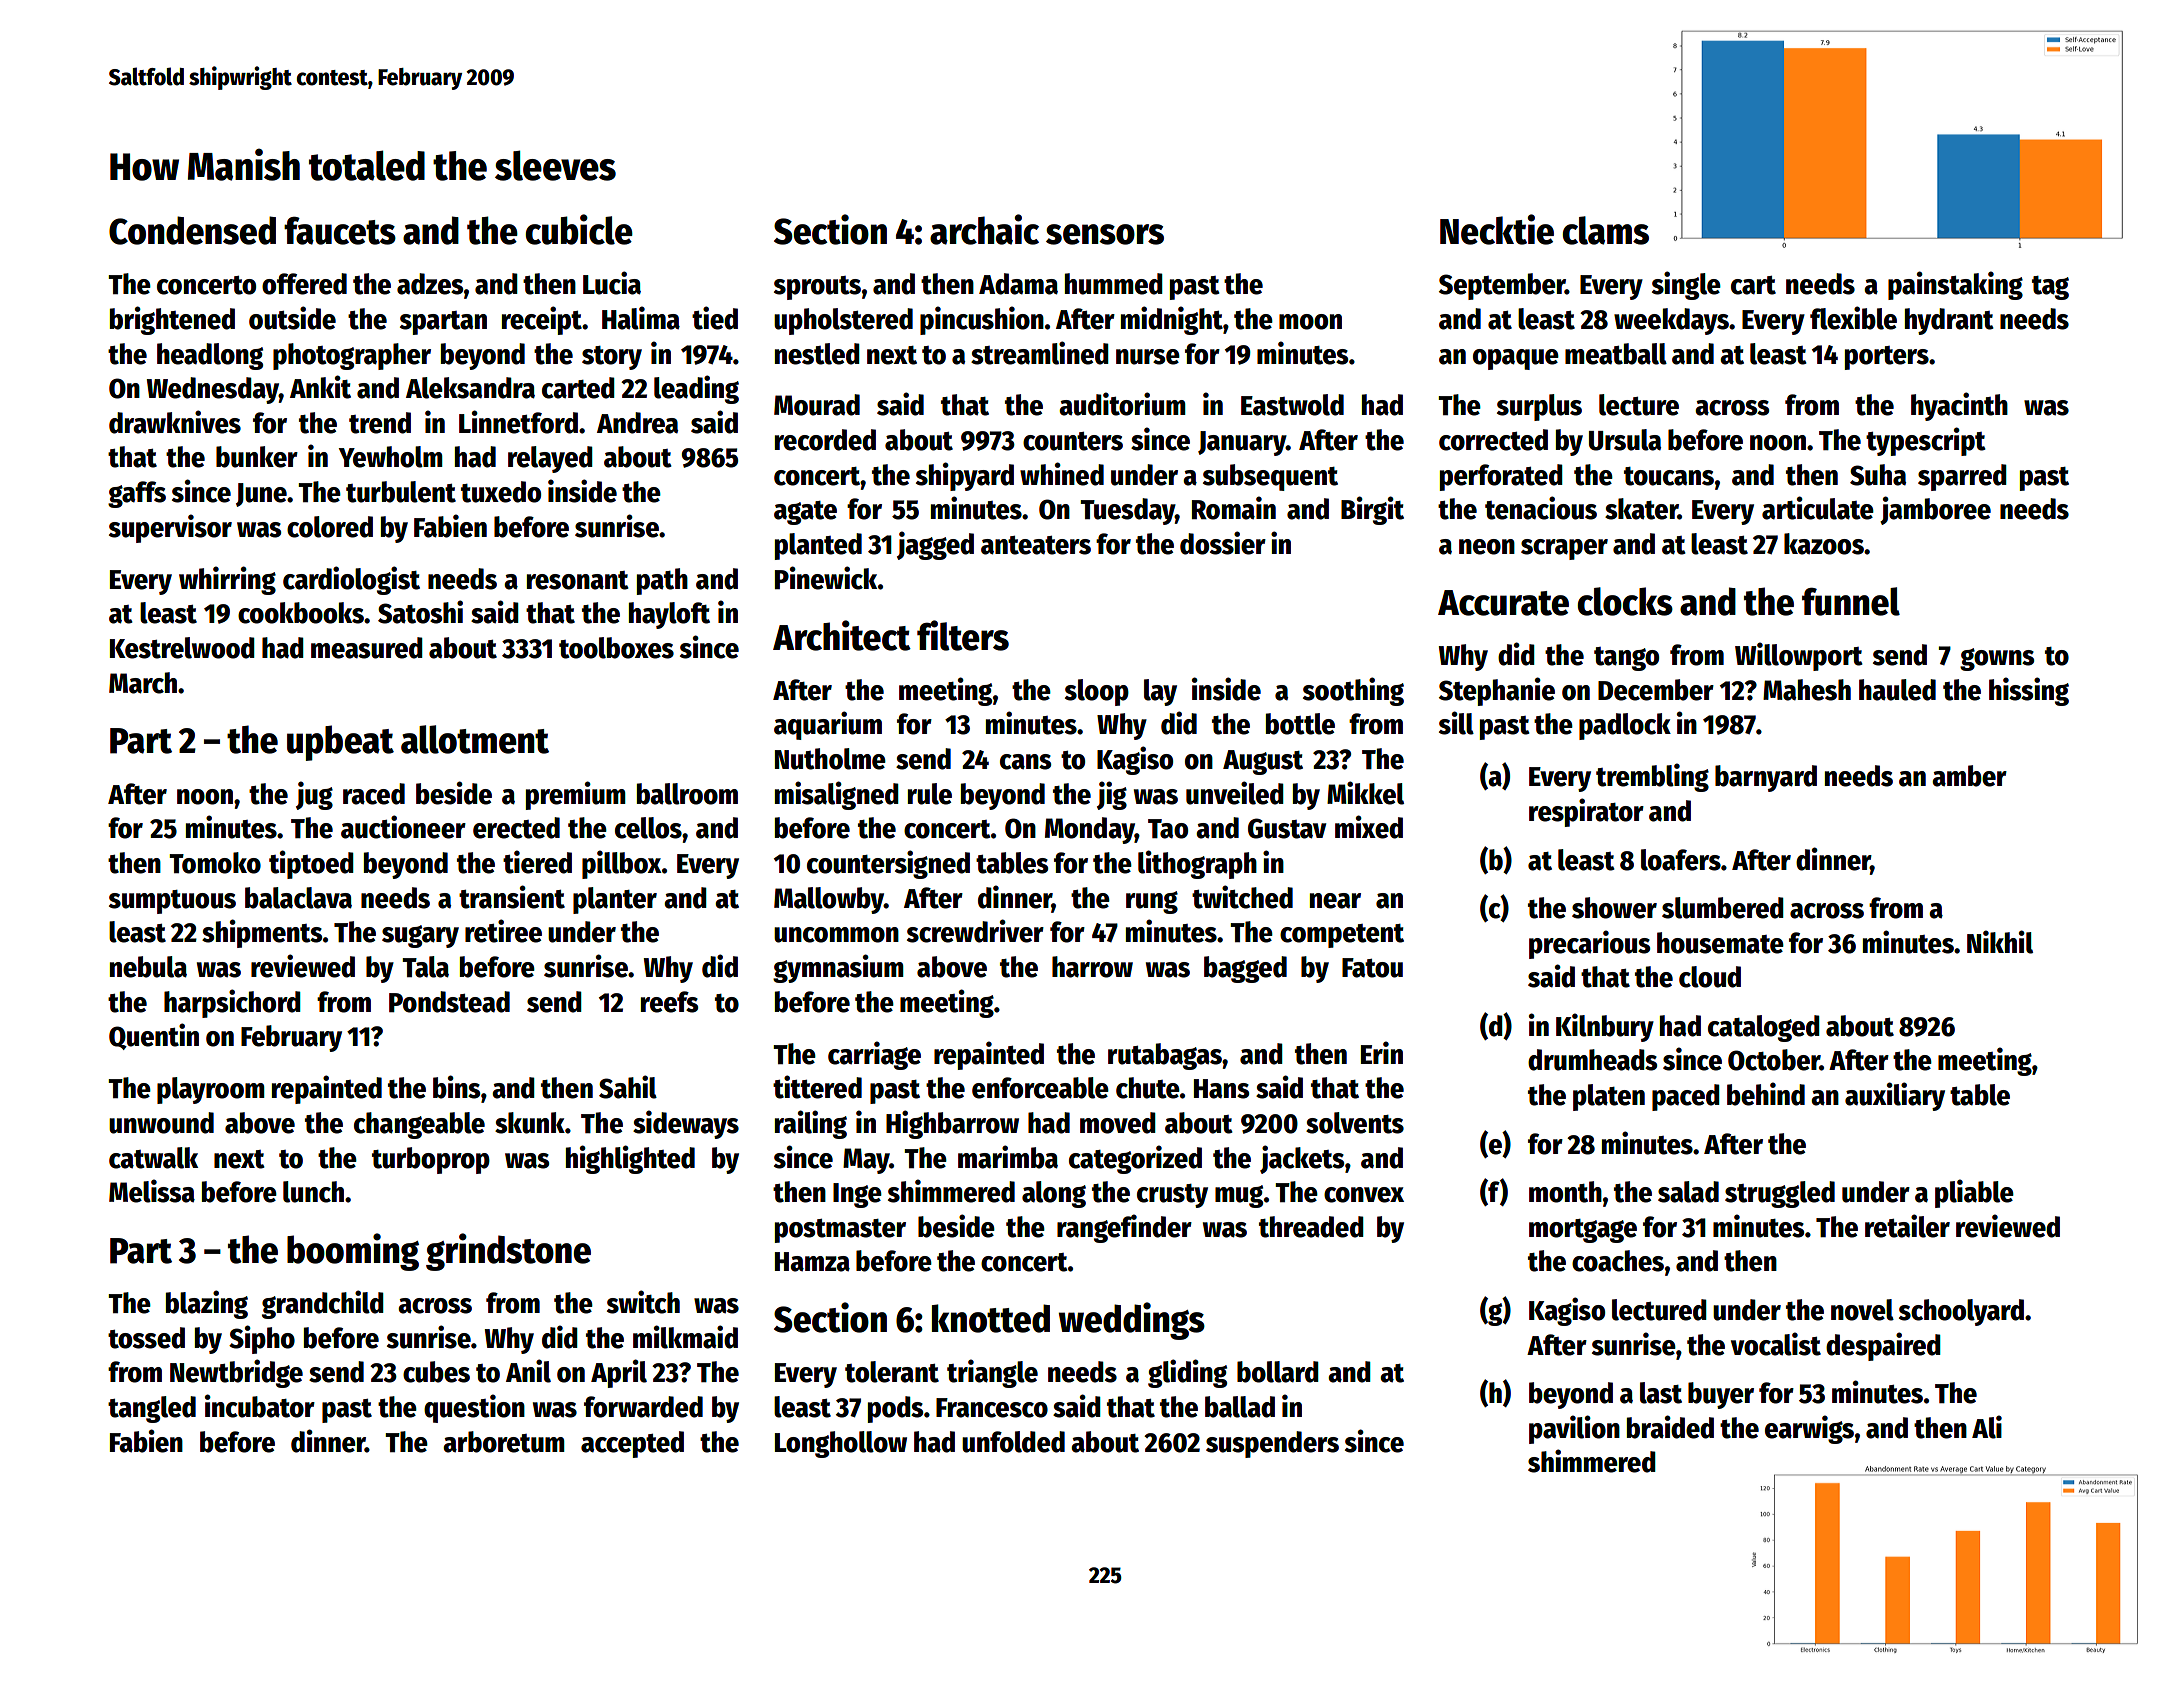  What do you see at coordinates (1242, 897) in the page?
I see `twitched` at bounding box center [1242, 897].
